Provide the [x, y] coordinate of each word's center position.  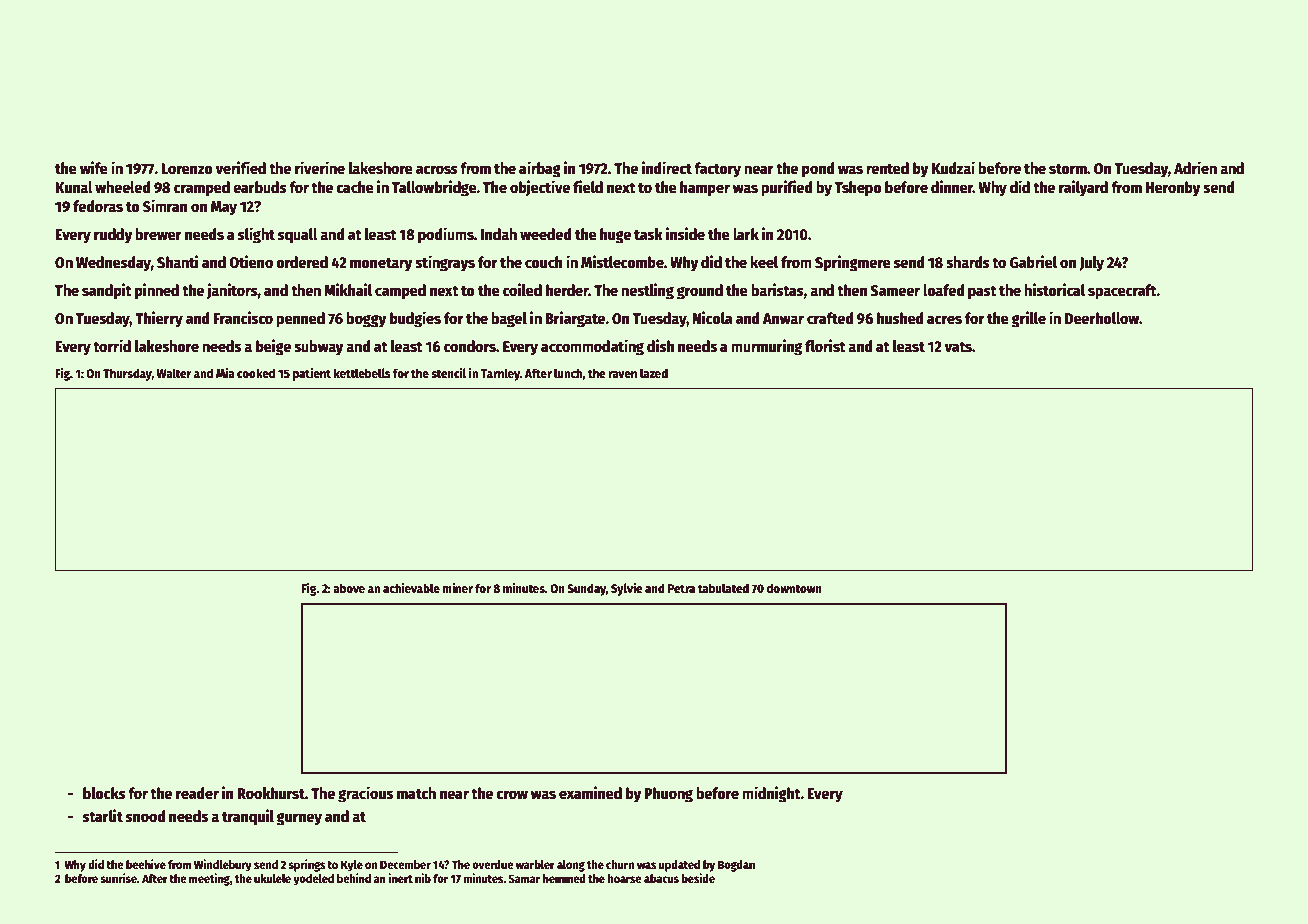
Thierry [159, 319]
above [349, 588]
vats [958, 347]
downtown [794, 588]
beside [698, 878]
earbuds [260, 187]
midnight [771, 794]
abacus [661, 878]
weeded [546, 234]
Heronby [1173, 189]
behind [354, 878]
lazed [654, 373]
